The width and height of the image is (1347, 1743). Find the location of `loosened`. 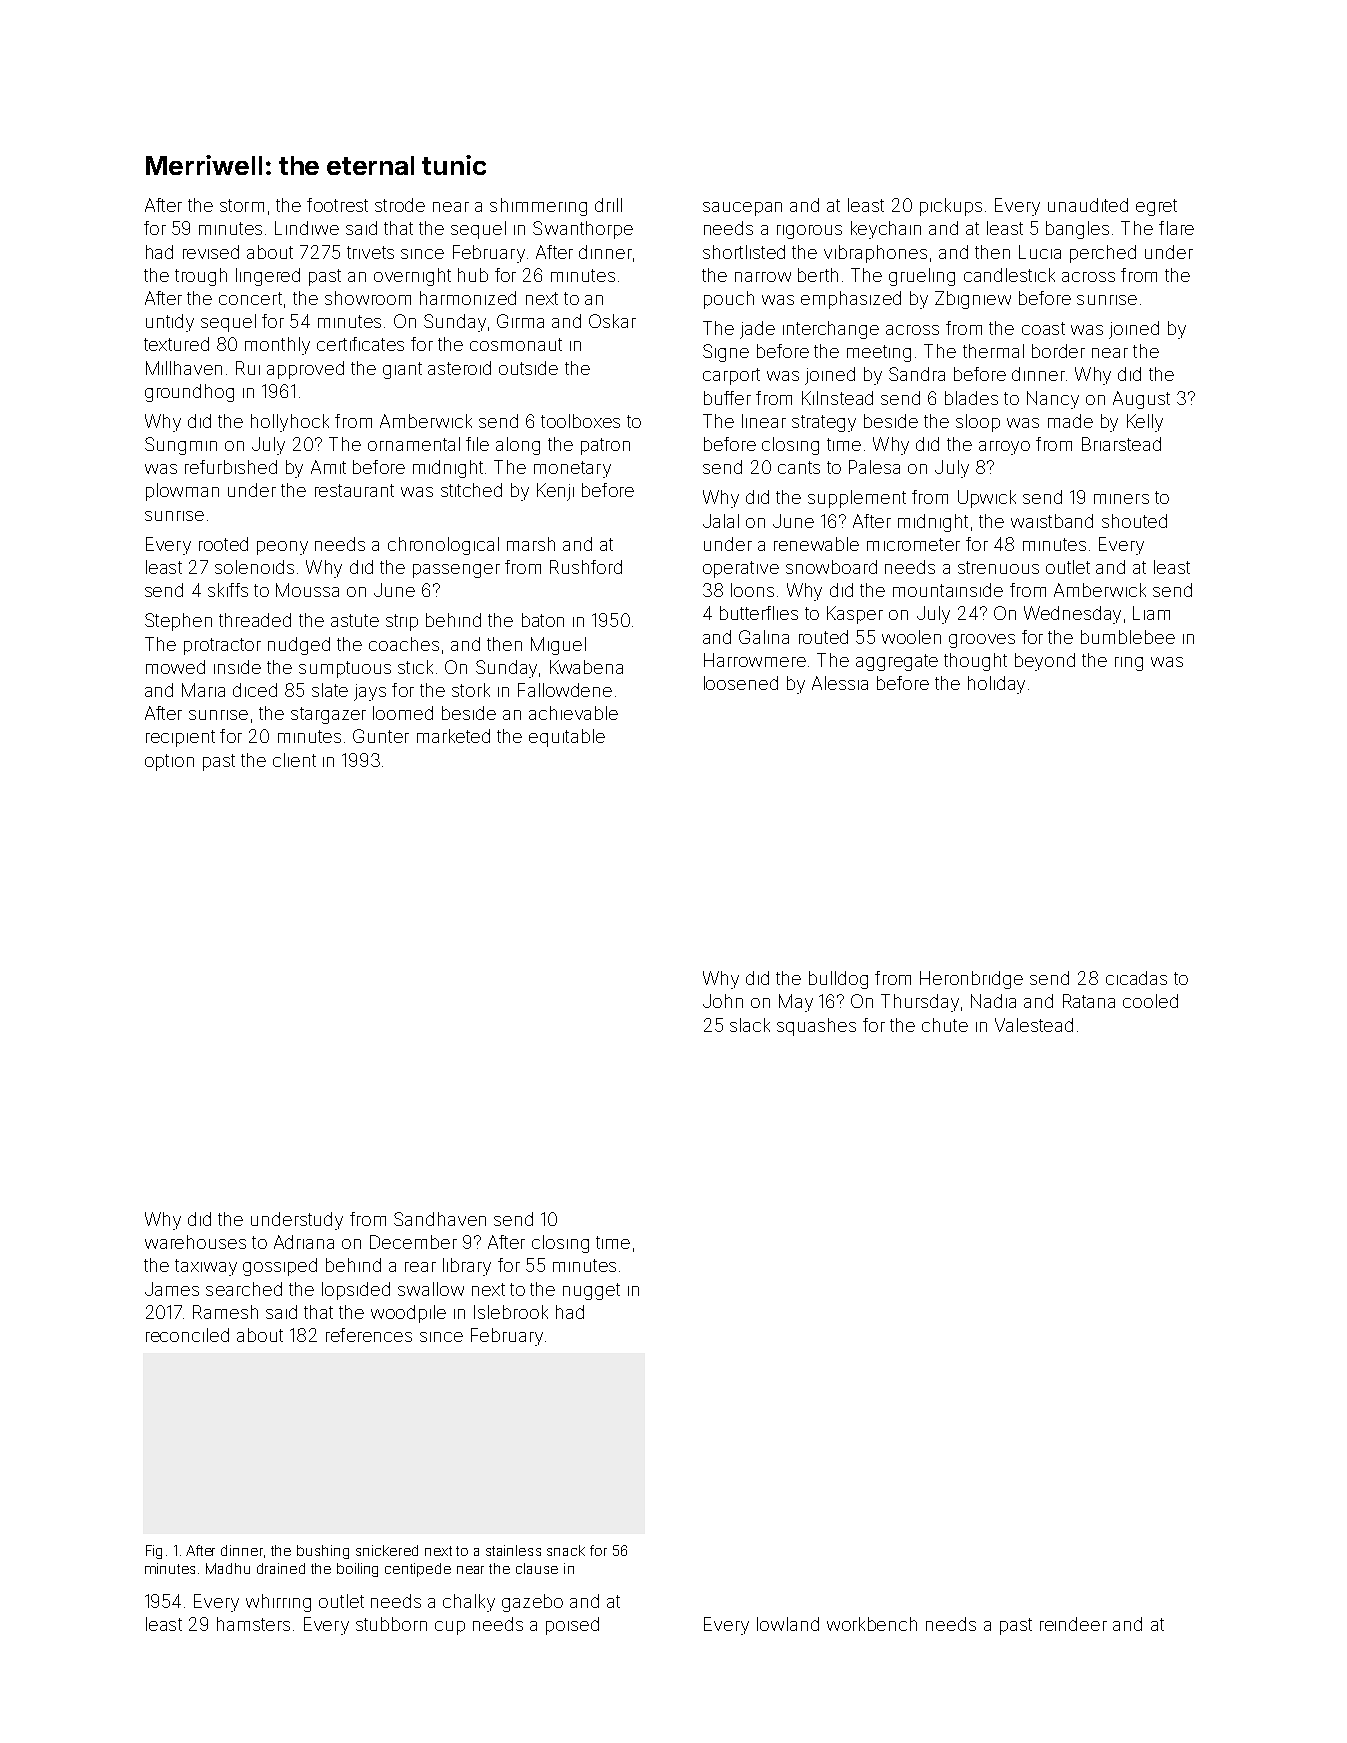

loosened is located at coordinates (741, 683).
